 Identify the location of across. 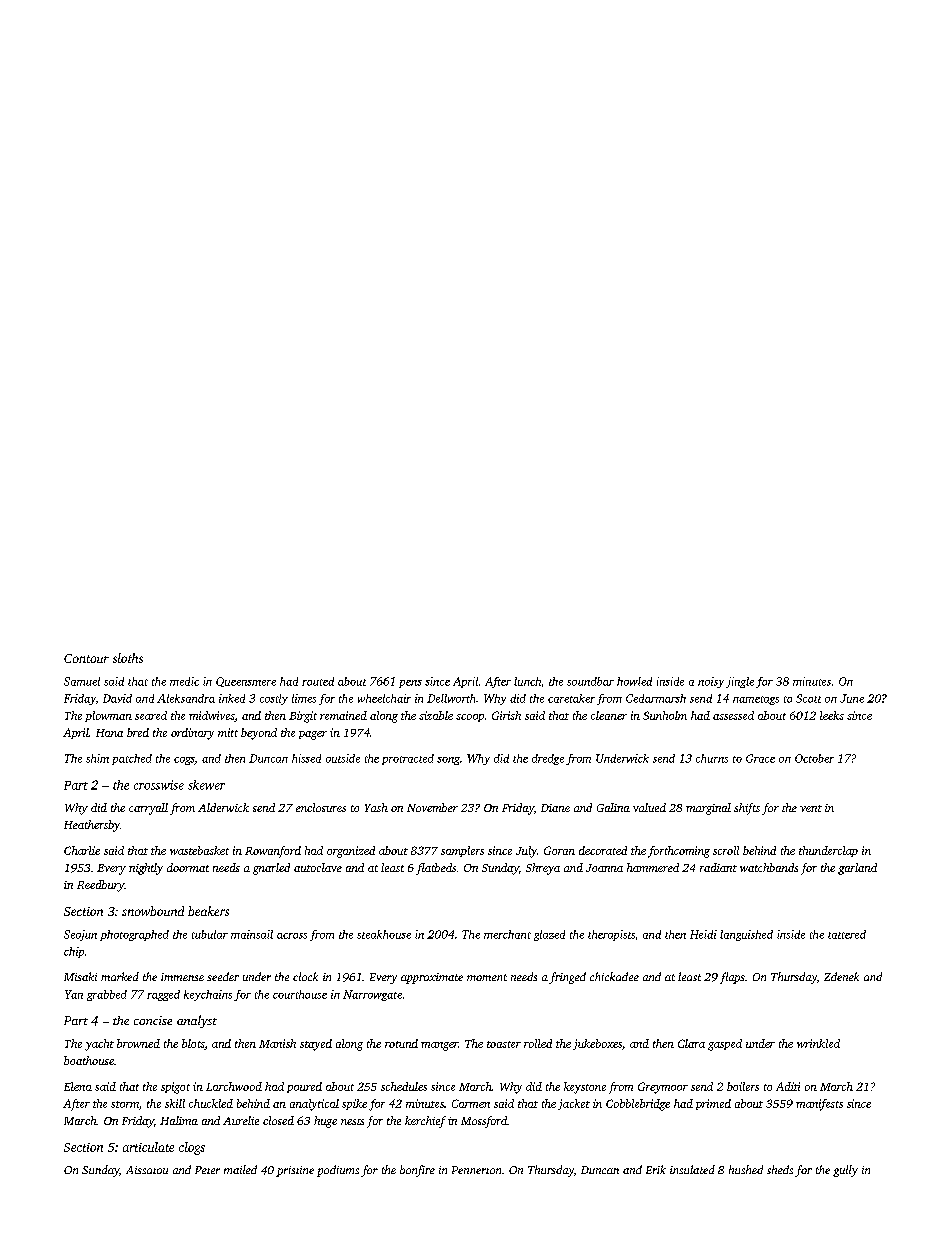
(292, 936).
